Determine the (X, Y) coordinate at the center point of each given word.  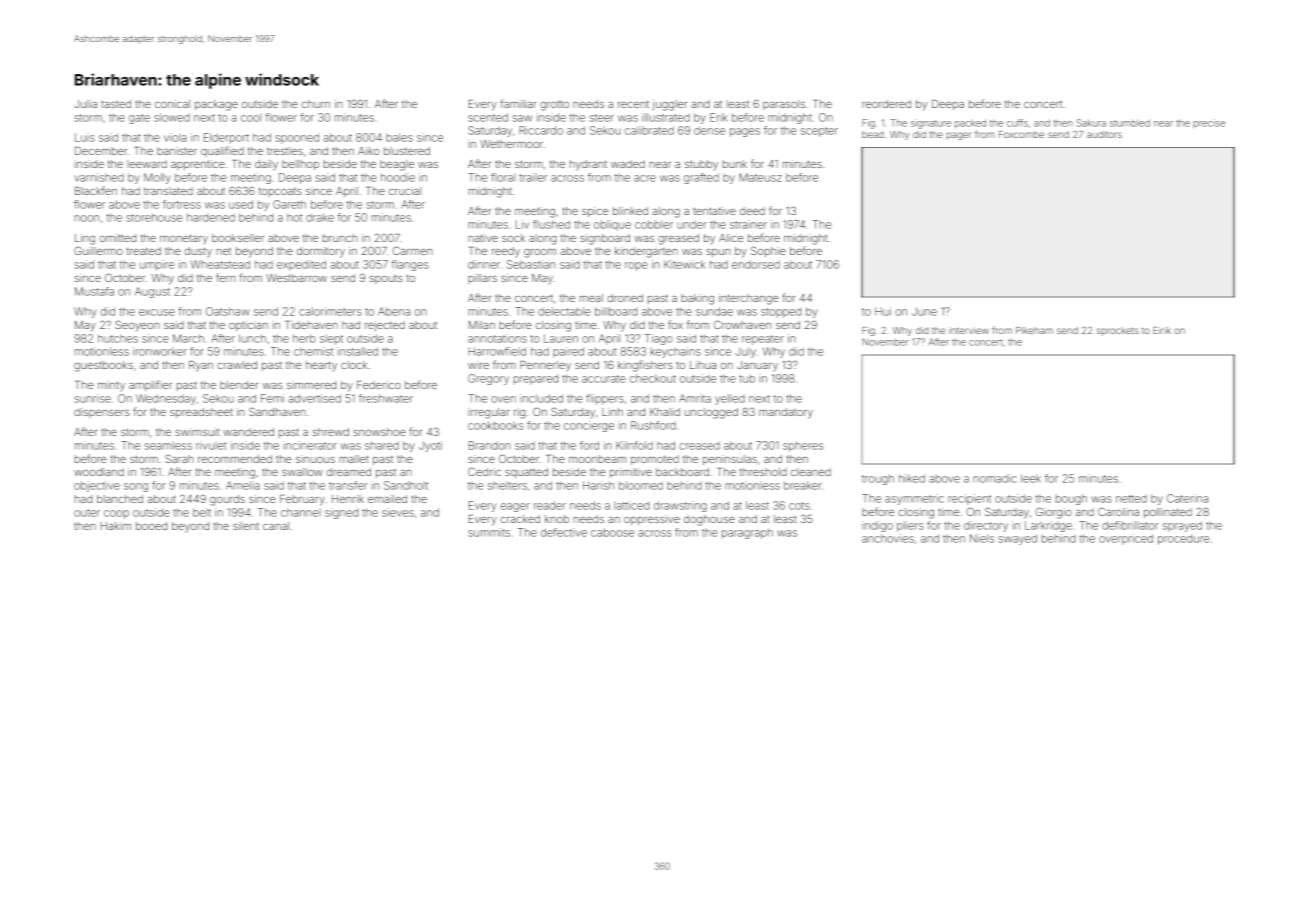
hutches (118, 338)
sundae (714, 311)
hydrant (588, 165)
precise (1209, 124)
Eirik (1162, 330)
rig (519, 413)
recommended (235, 459)
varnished (99, 177)
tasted (116, 104)
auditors (1104, 134)
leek (1031, 478)
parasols (784, 105)
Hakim (116, 526)
